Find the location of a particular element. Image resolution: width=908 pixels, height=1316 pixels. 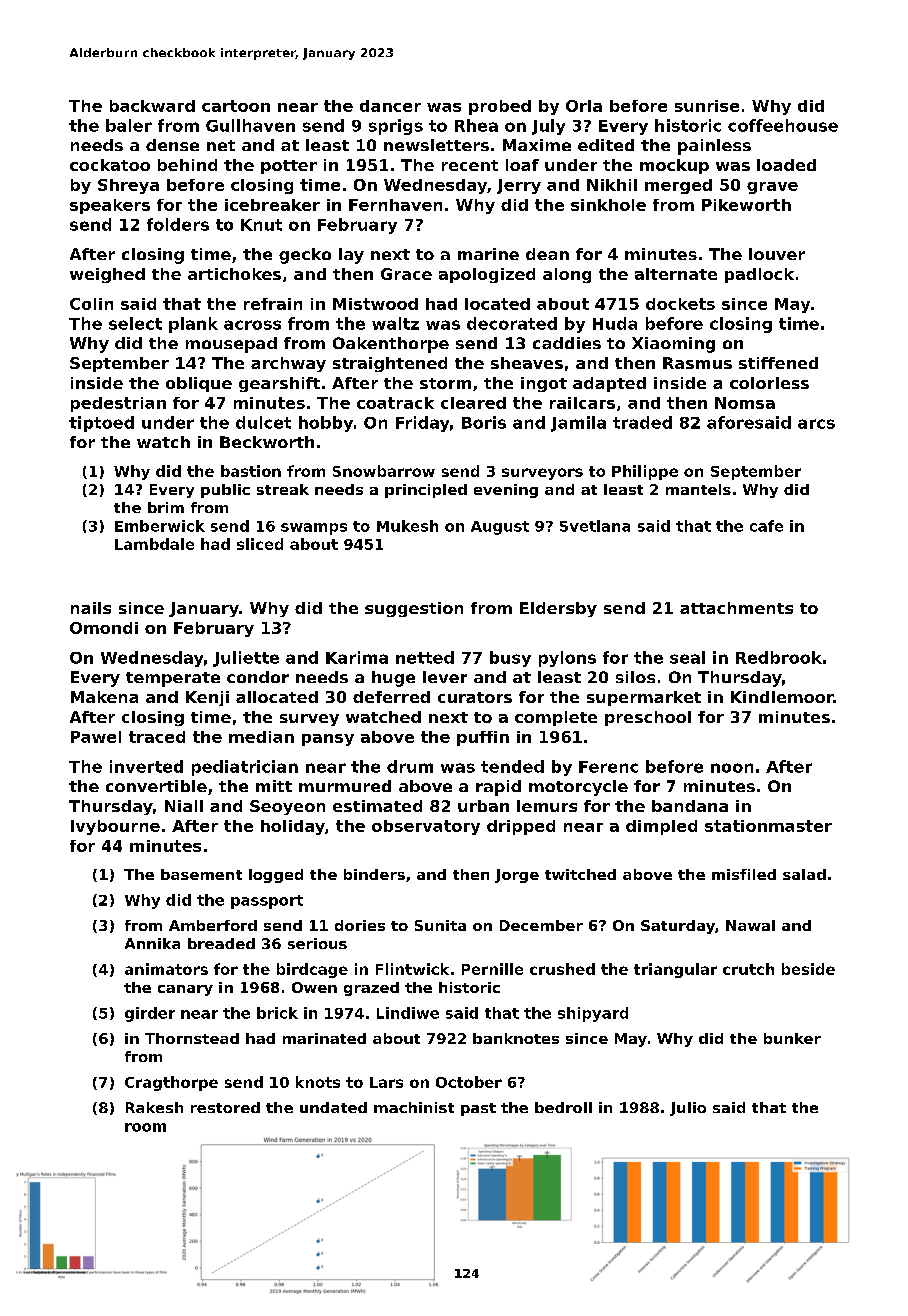

dancer is located at coordinates (390, 106).
